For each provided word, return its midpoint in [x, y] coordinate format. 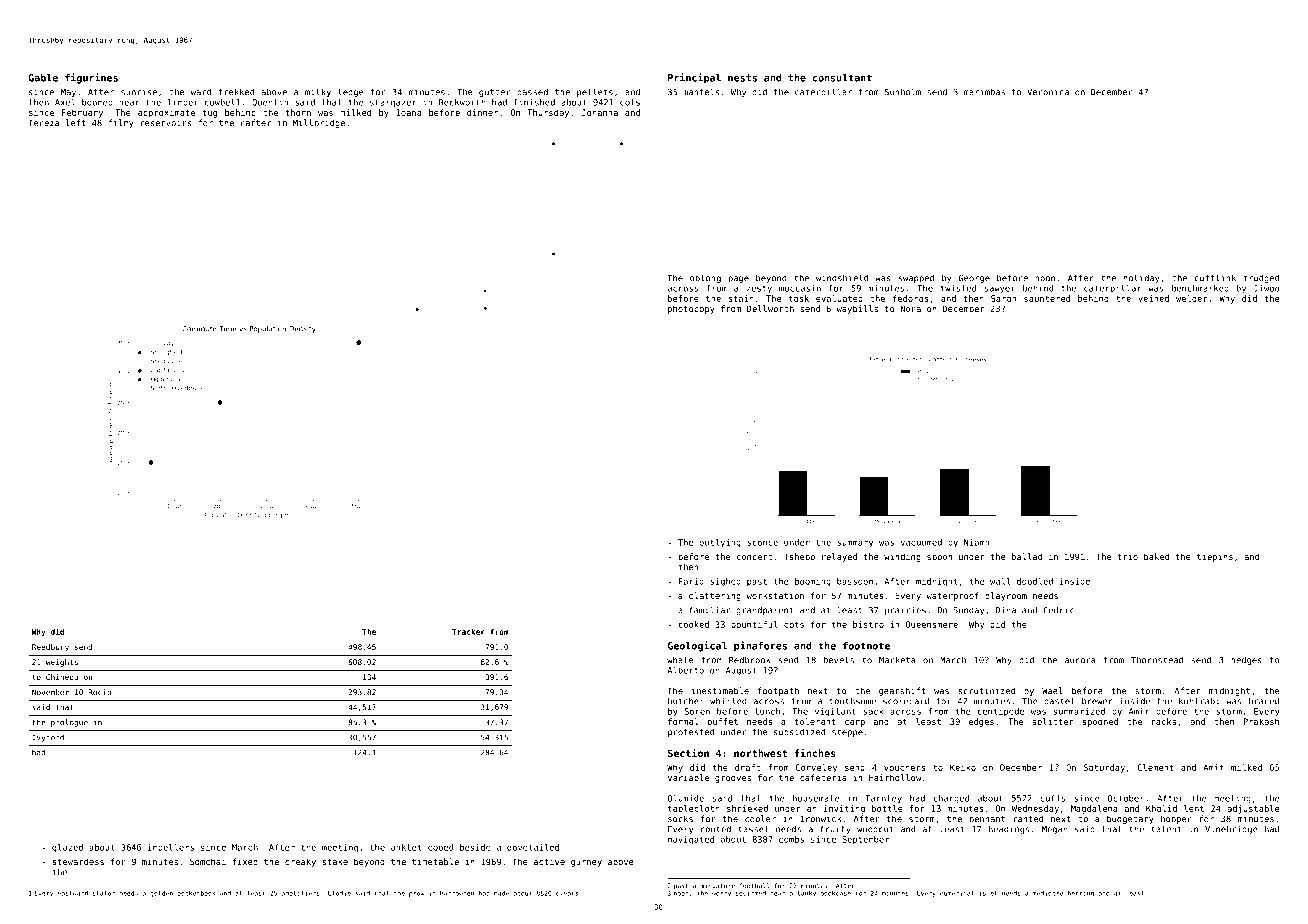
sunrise [139, 92]
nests [742, 78]
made [501, 893]
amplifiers [301, 893]
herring [1081, 894]
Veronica [1048, 92]
